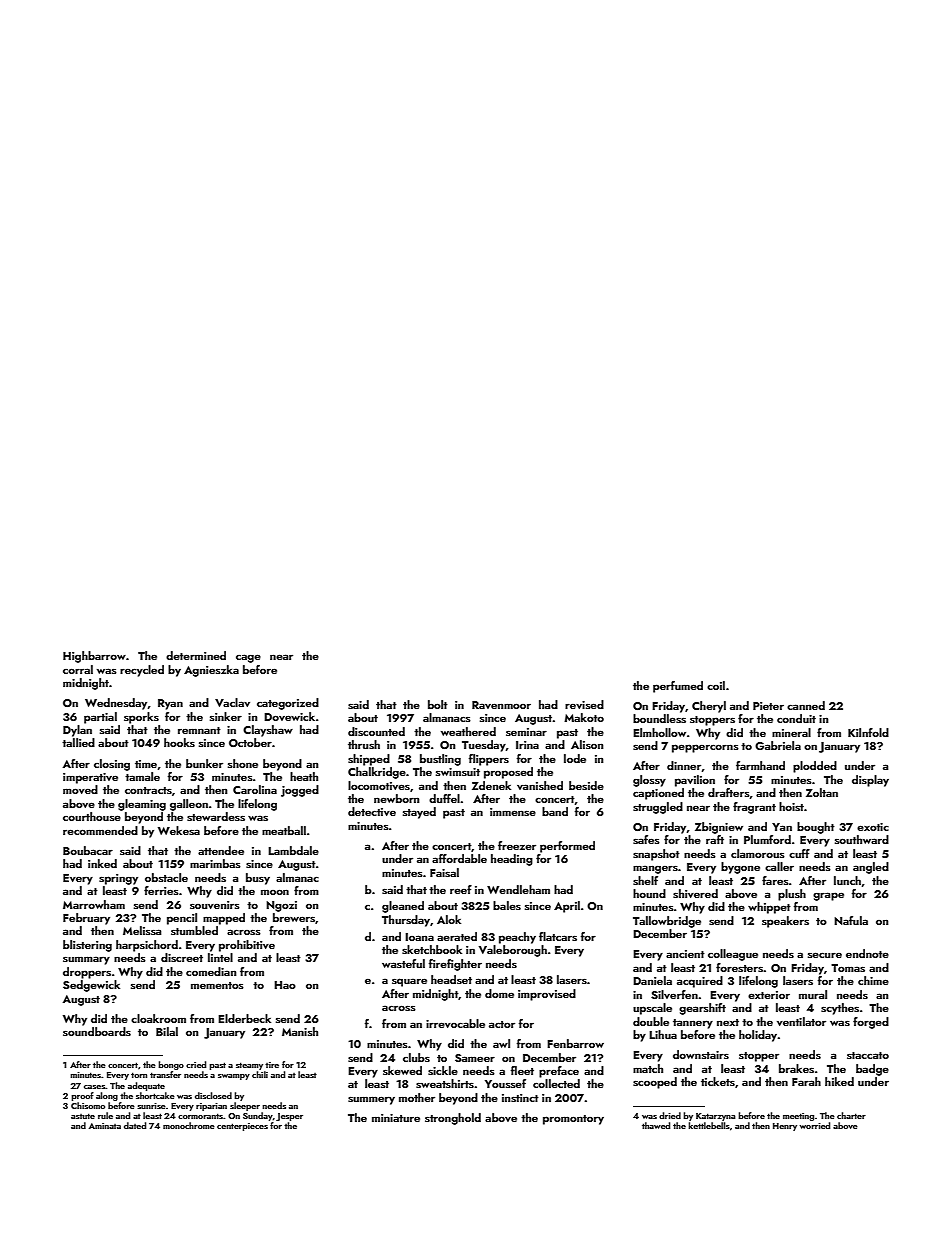  I want to click on promontory, so click(573, 1120).
